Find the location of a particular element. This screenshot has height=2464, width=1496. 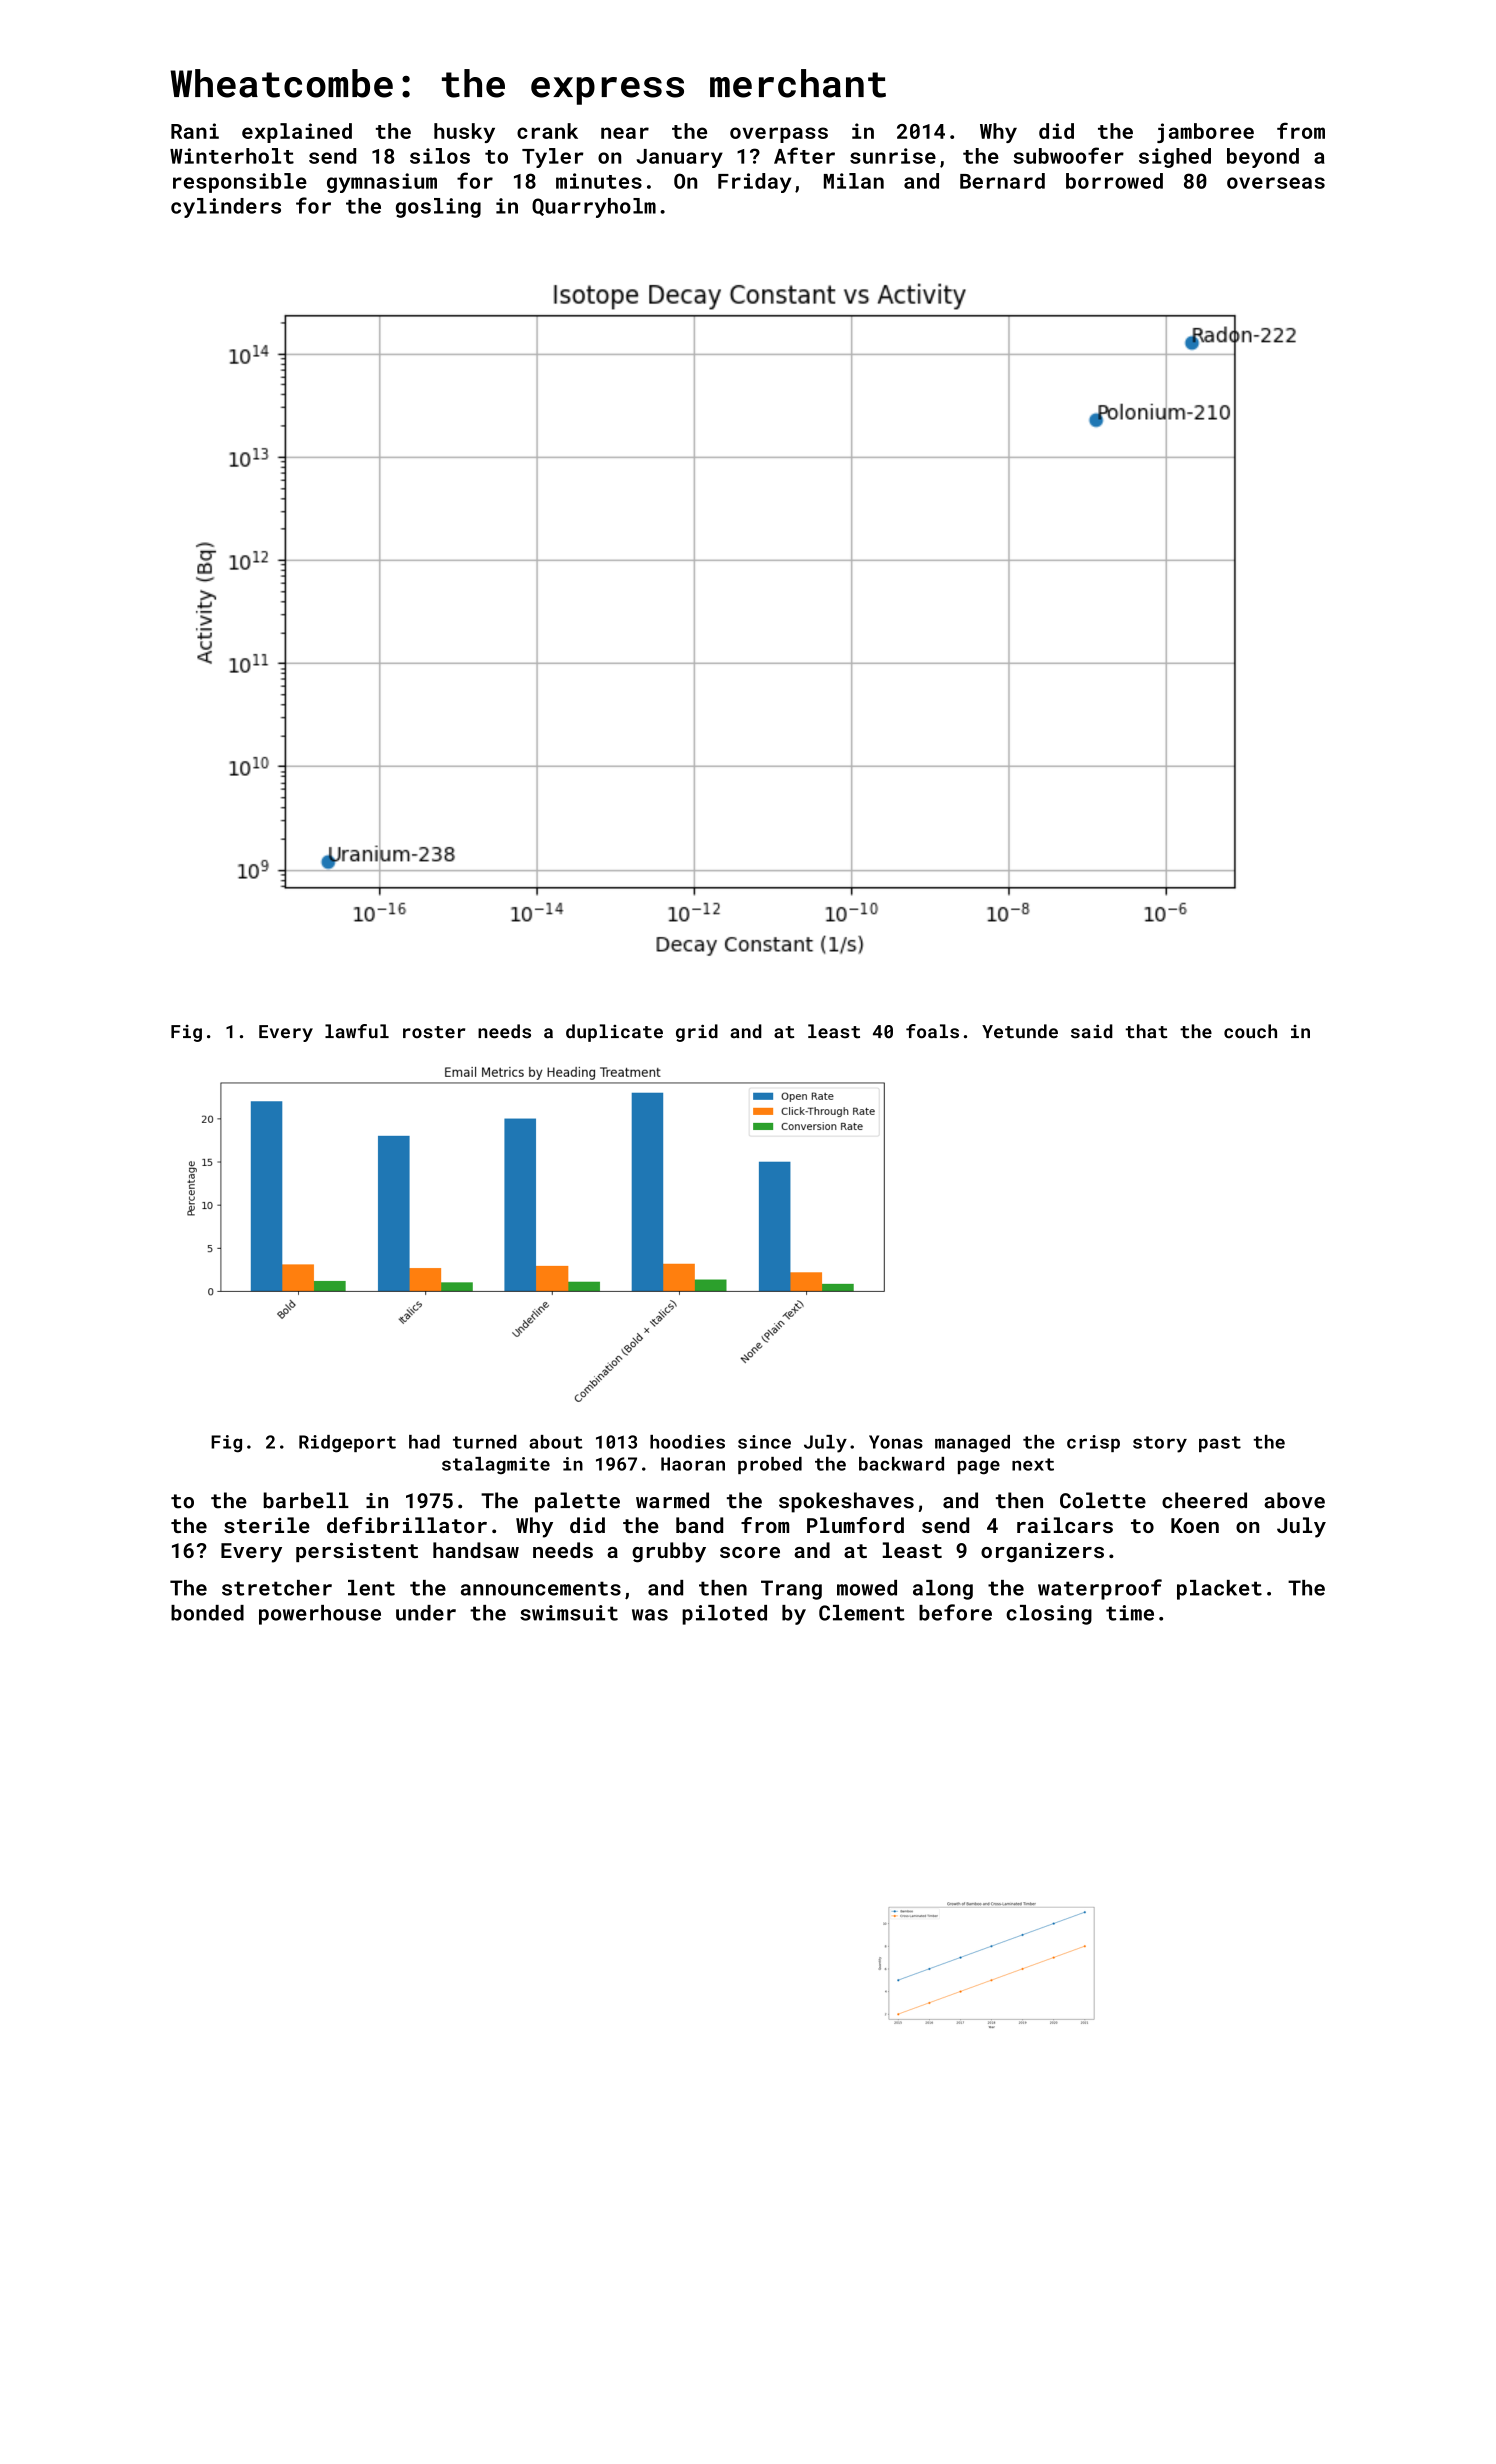

hoodies is located at coordinates (687, 1442).
